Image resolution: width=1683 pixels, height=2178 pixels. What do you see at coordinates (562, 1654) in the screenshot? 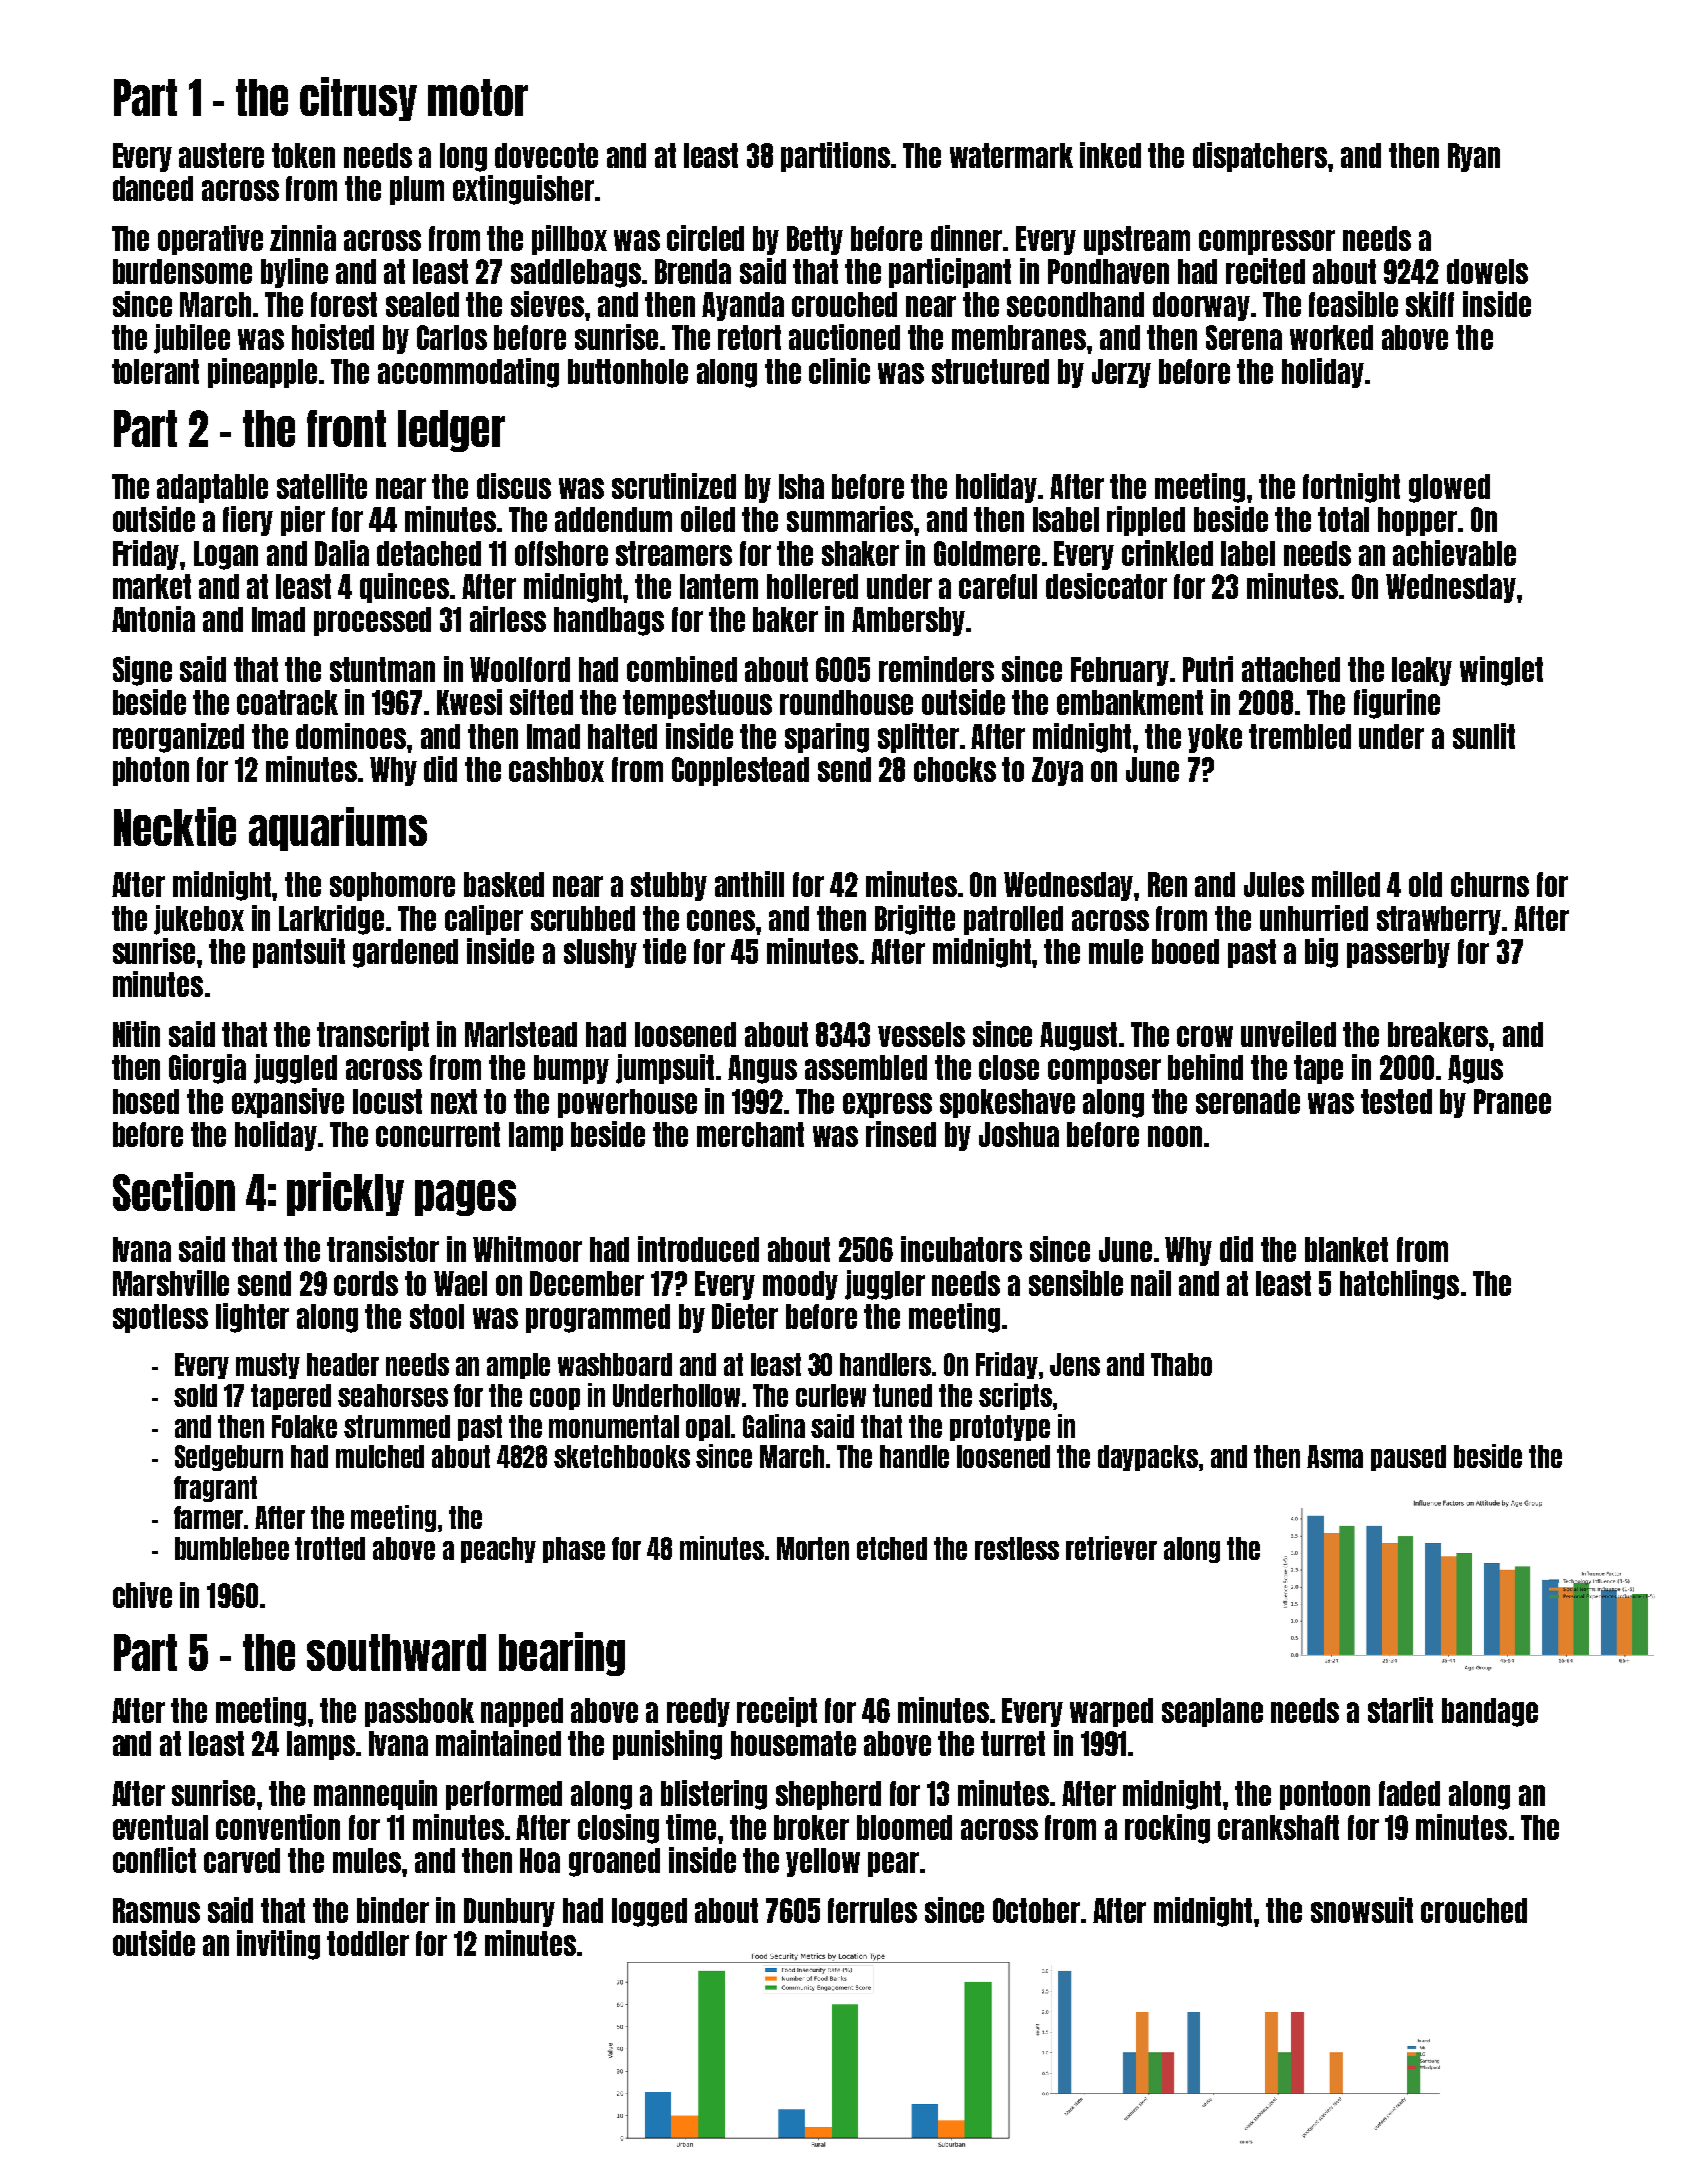
I see `bearing` at bounding box center [562, 1654].
